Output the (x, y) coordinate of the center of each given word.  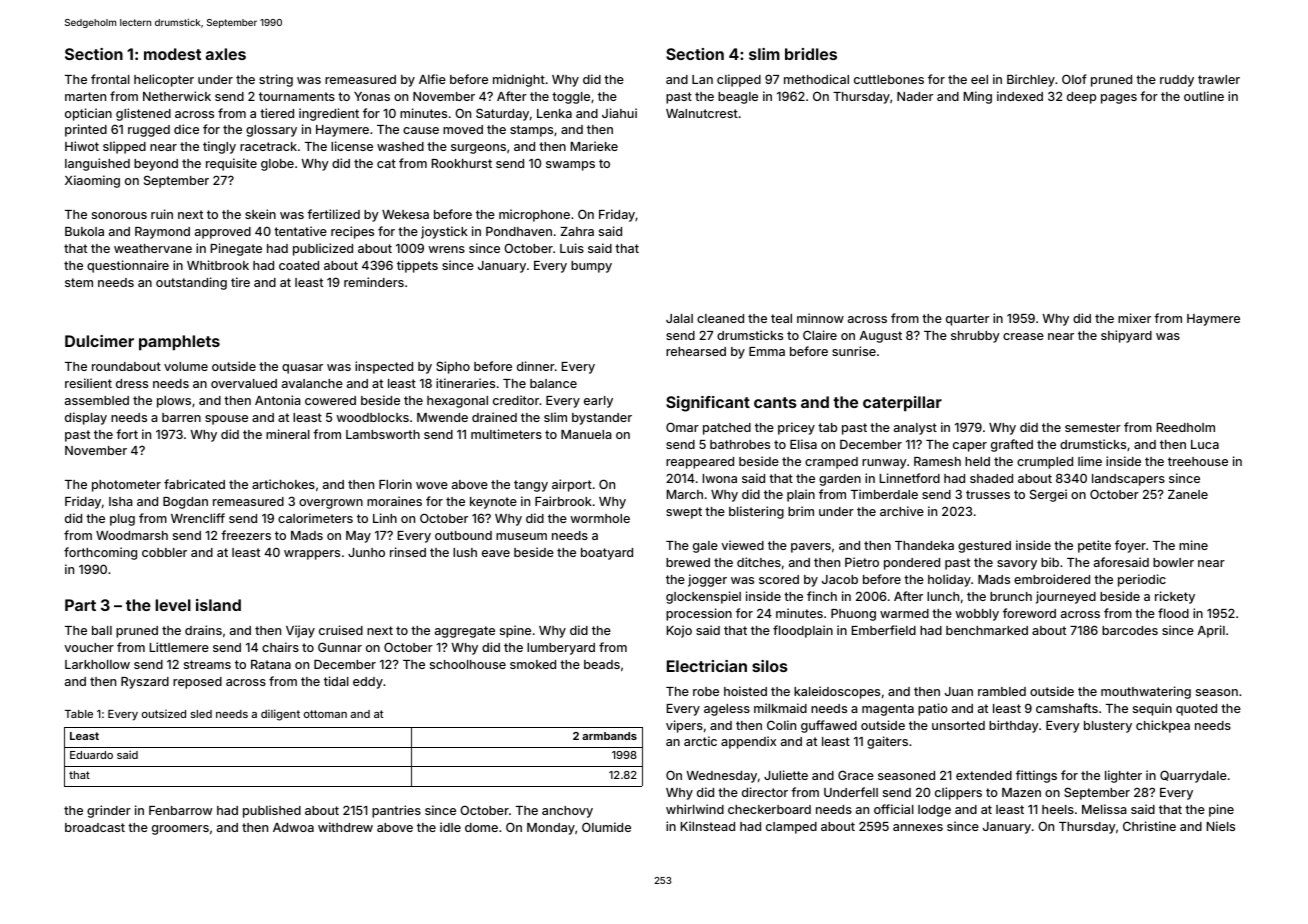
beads (602, 664)
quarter (967, 320)
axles (226, 54)
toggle (571, 98)
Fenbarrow (180, 810)
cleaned (720, 318)
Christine (1149, 826)
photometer (126, 486)
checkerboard (769, 809)
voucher (89, 647)
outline (1204, 96)
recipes (352, 232)
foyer (1130, 546)
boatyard (607, 554)
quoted (1196, 710)
